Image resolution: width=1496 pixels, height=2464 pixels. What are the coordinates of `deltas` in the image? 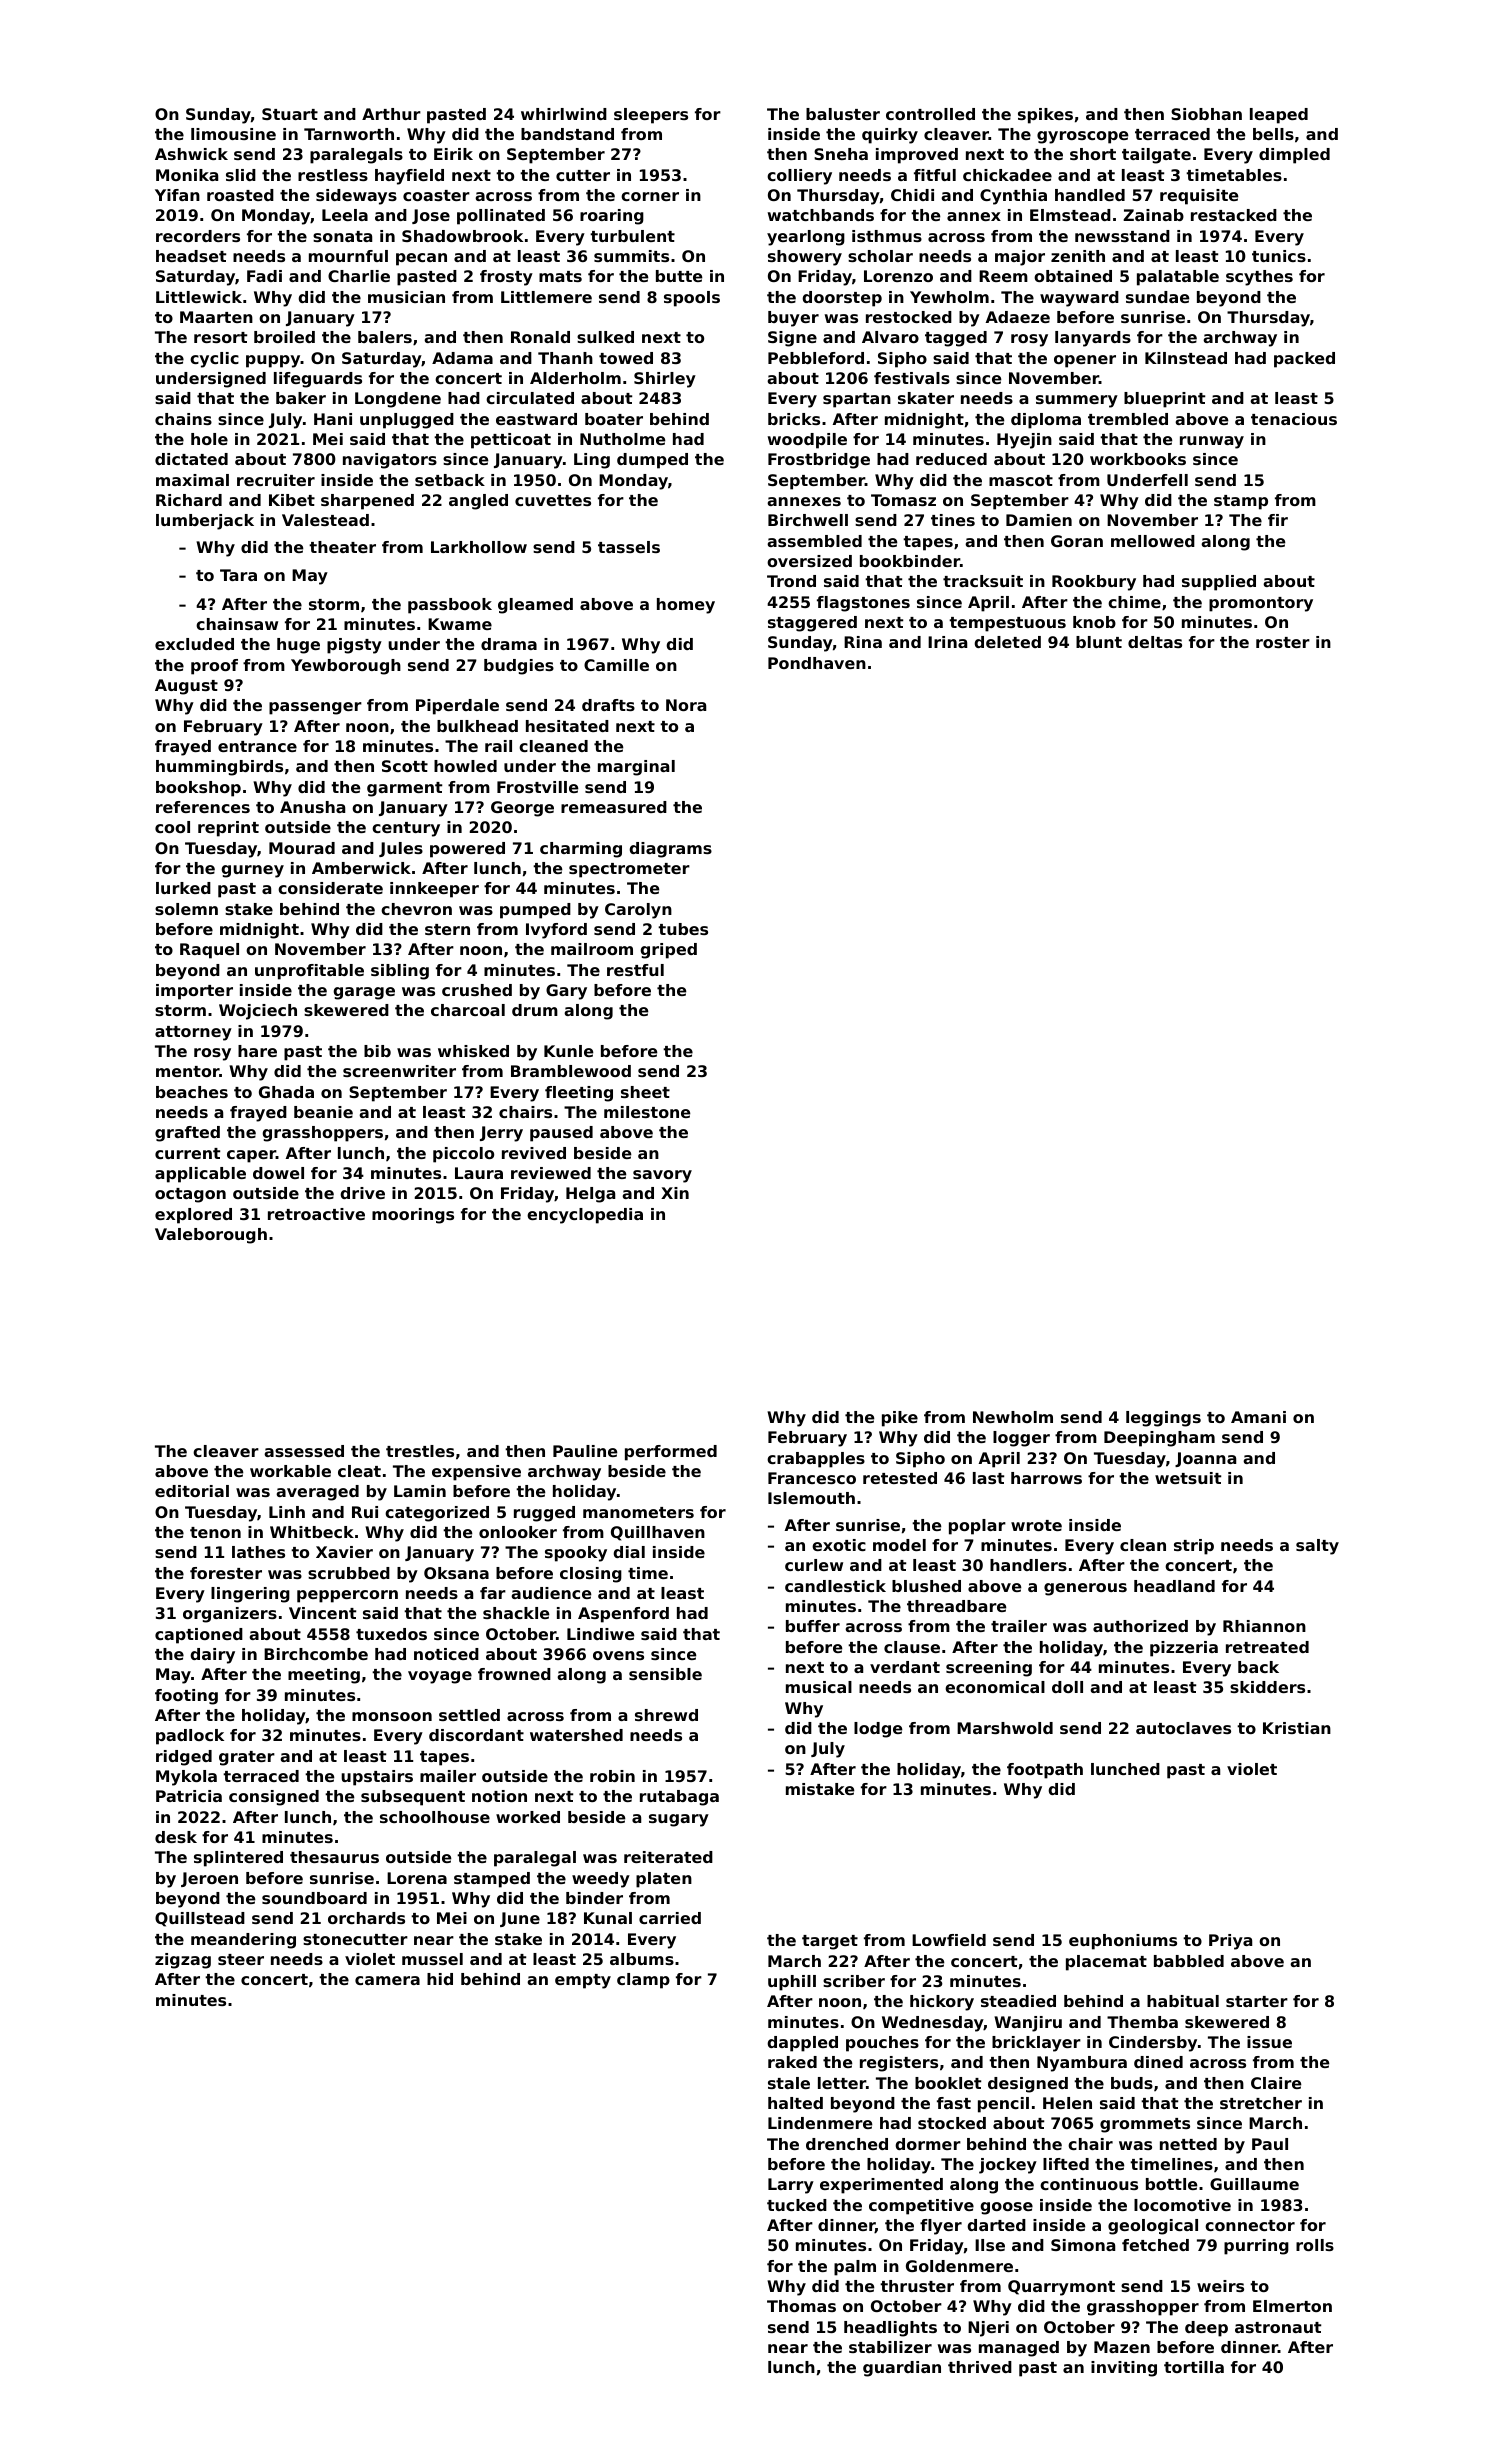 It's located at (1155, 642).
